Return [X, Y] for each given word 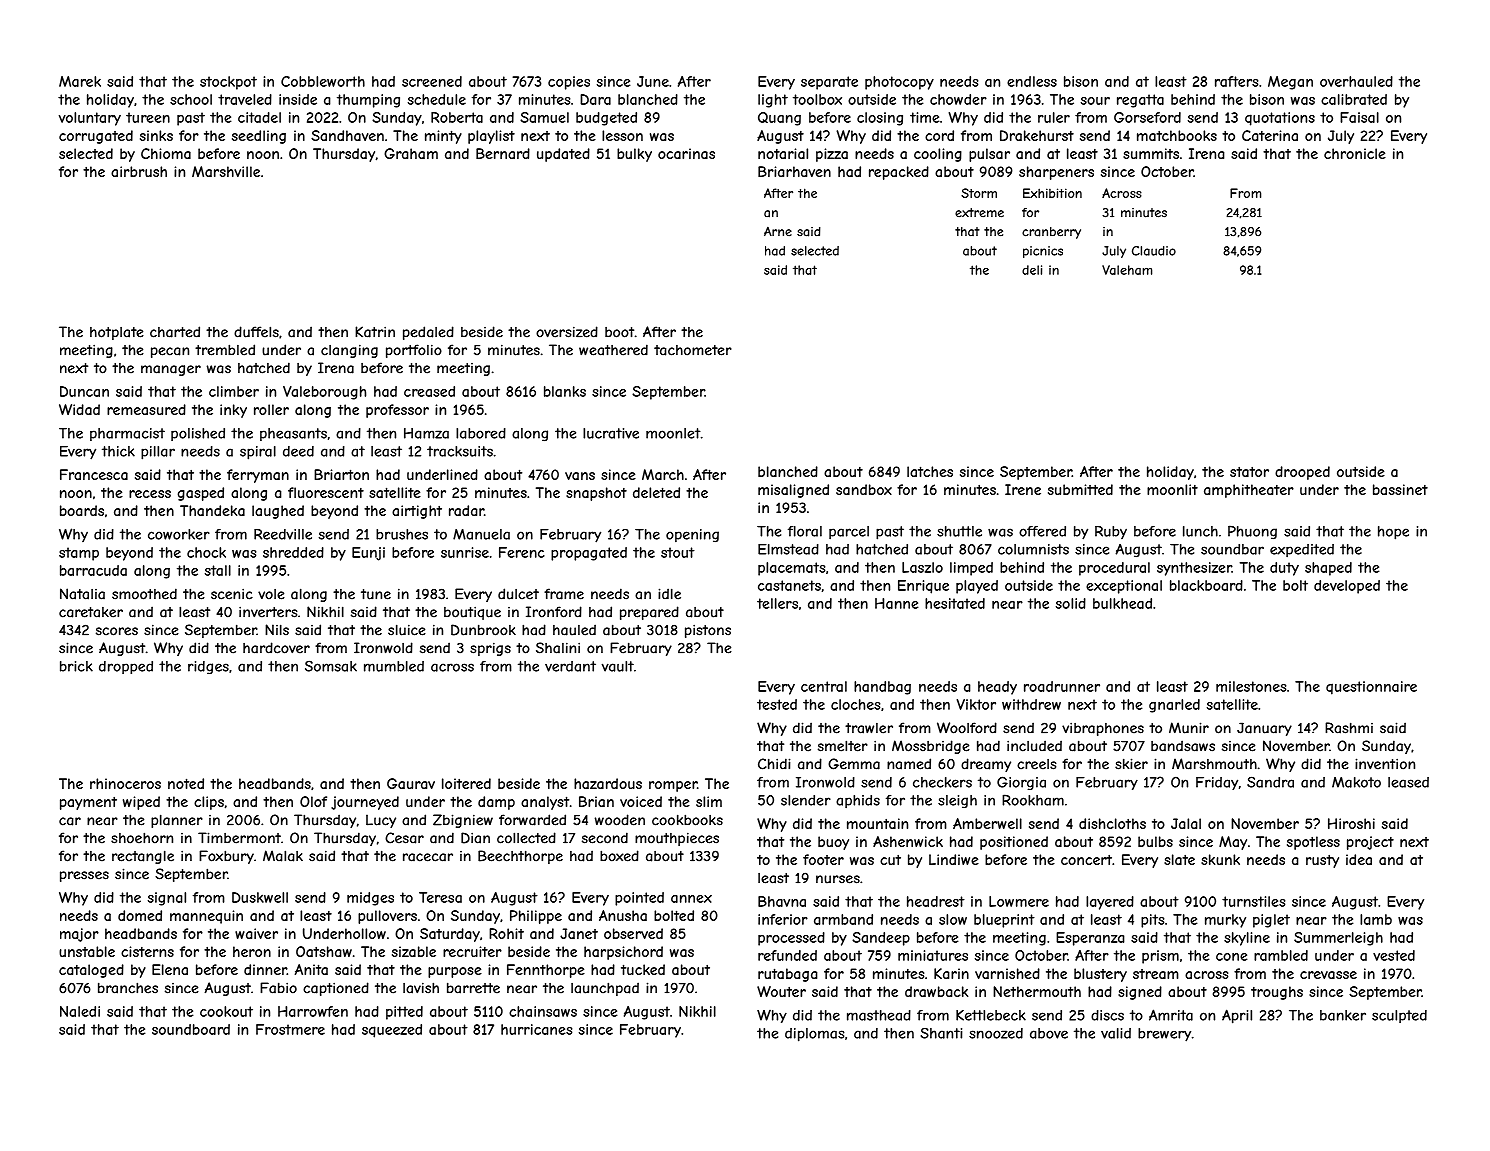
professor [397, 411]
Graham [411, 153]
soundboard [191, 1029]
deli [1032, 270]
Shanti [942, 1033]
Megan [1290, 83]
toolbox [817, 99]
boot [619, 332]
